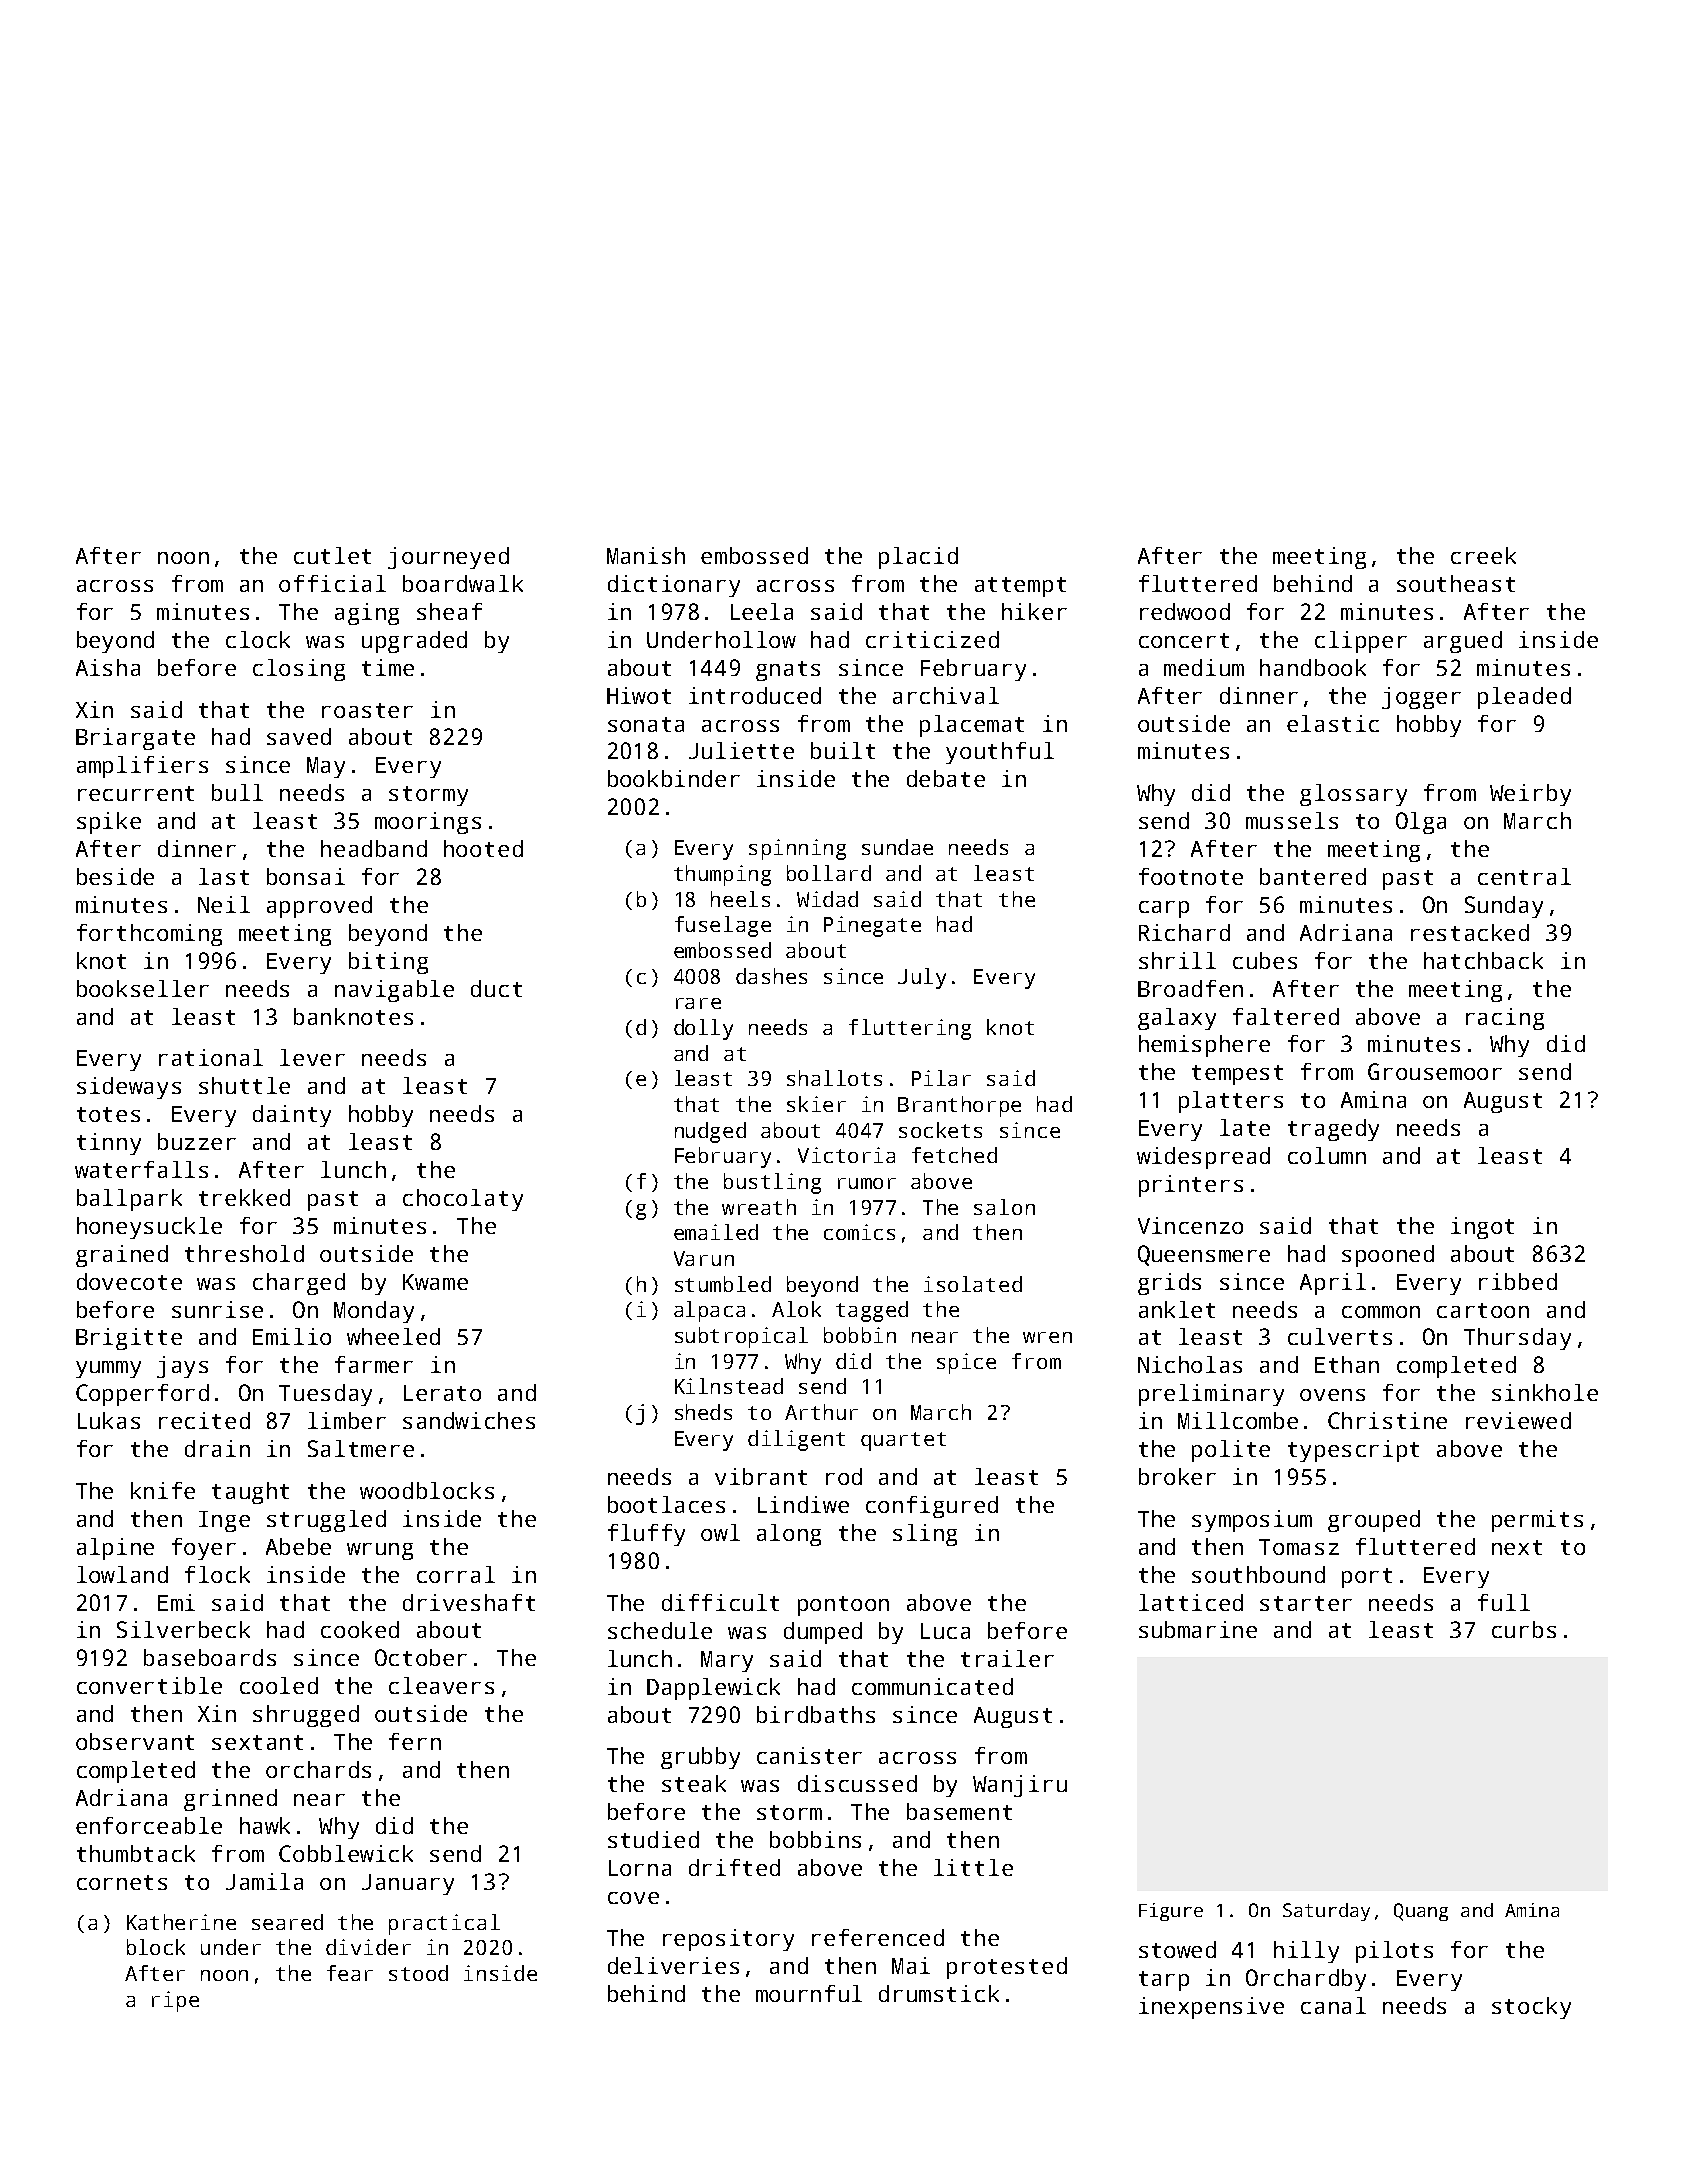 Image resolution: width=1683 pixels, height=2178 pixels. I want to click on along, so click(789, 1535).
